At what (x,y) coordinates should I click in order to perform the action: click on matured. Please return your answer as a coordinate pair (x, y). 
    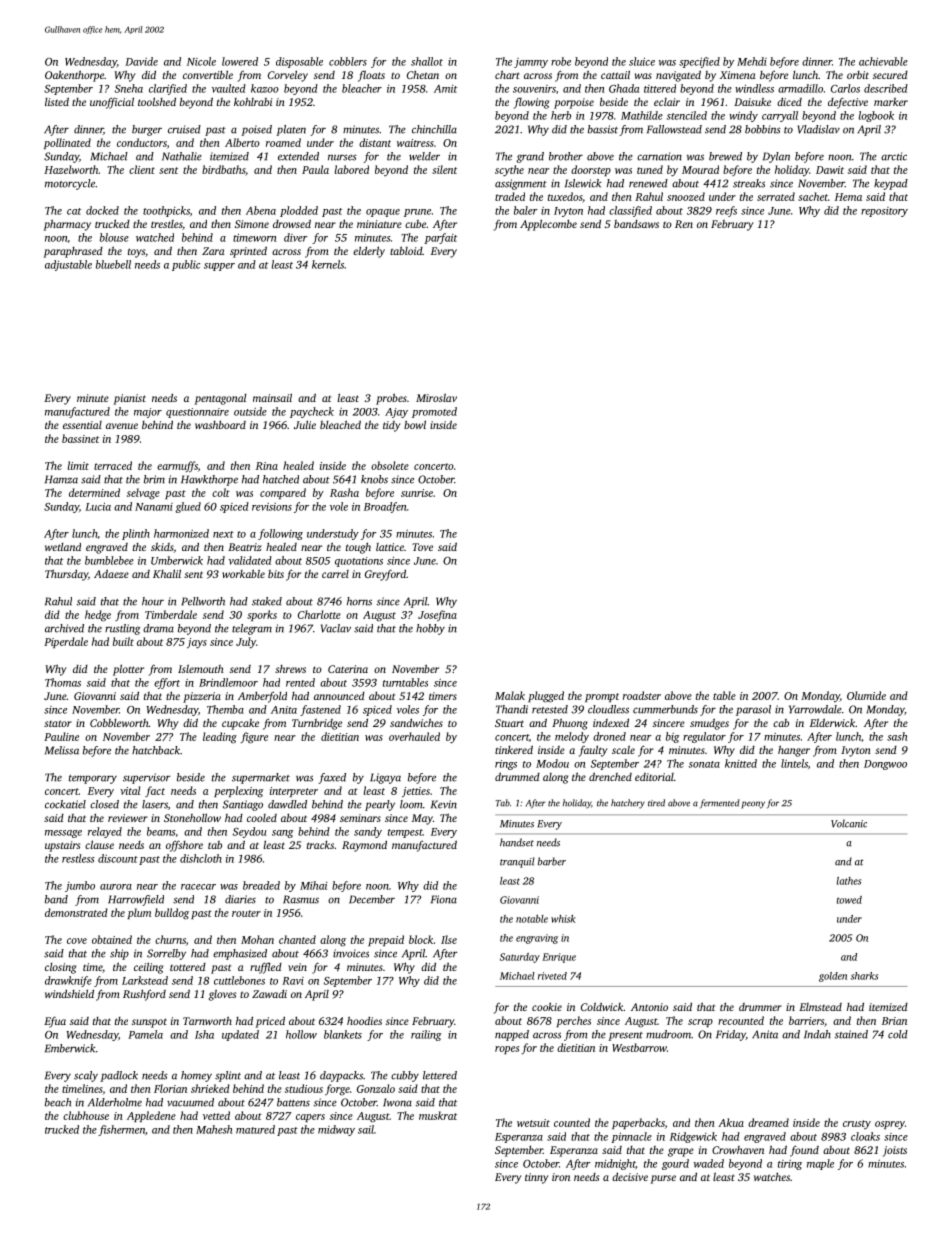
    Looking at the image, I should click on (255, 1129).
